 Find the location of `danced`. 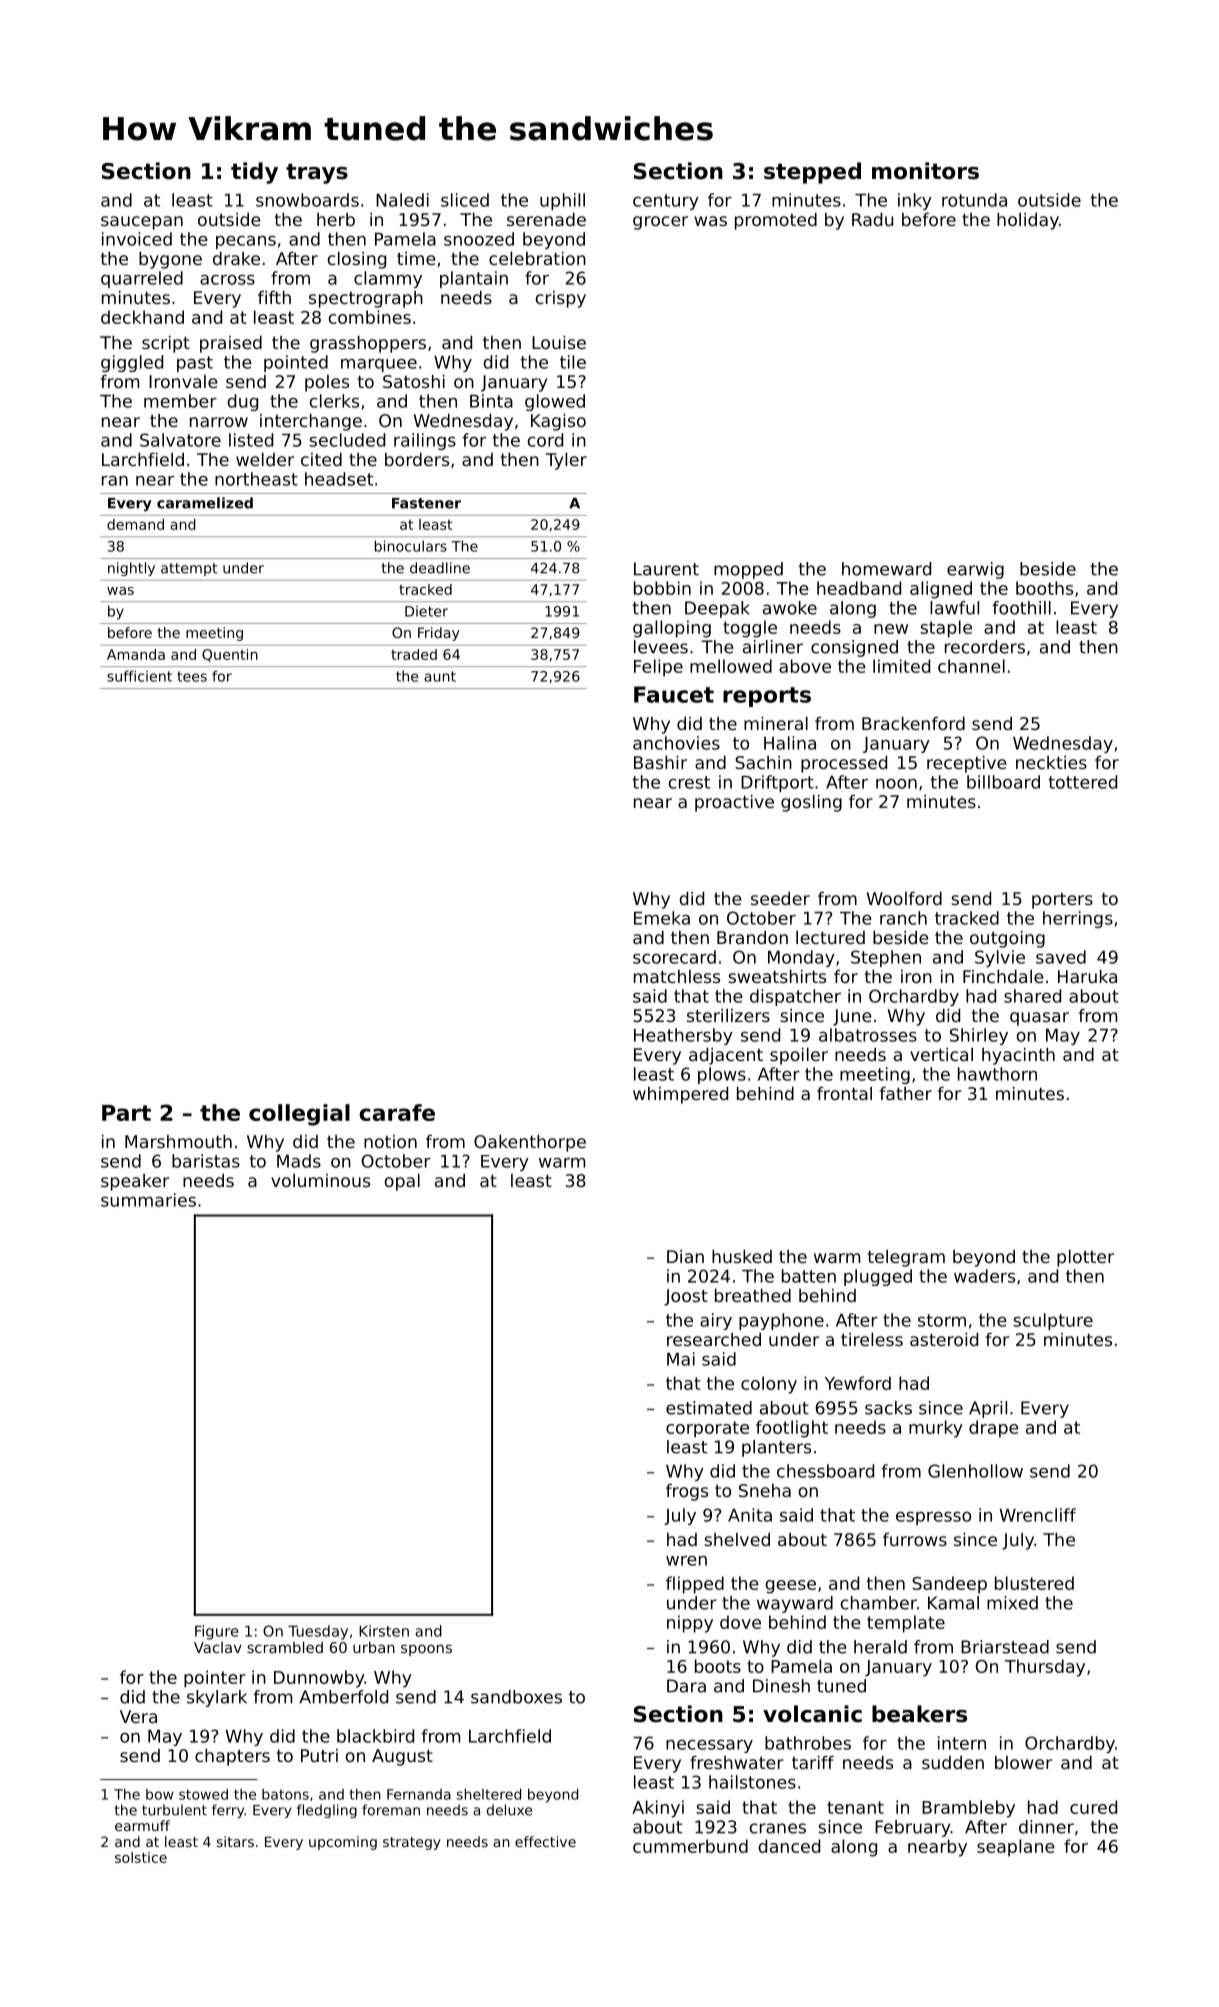

danced is located at coordinates (789, 1846).
